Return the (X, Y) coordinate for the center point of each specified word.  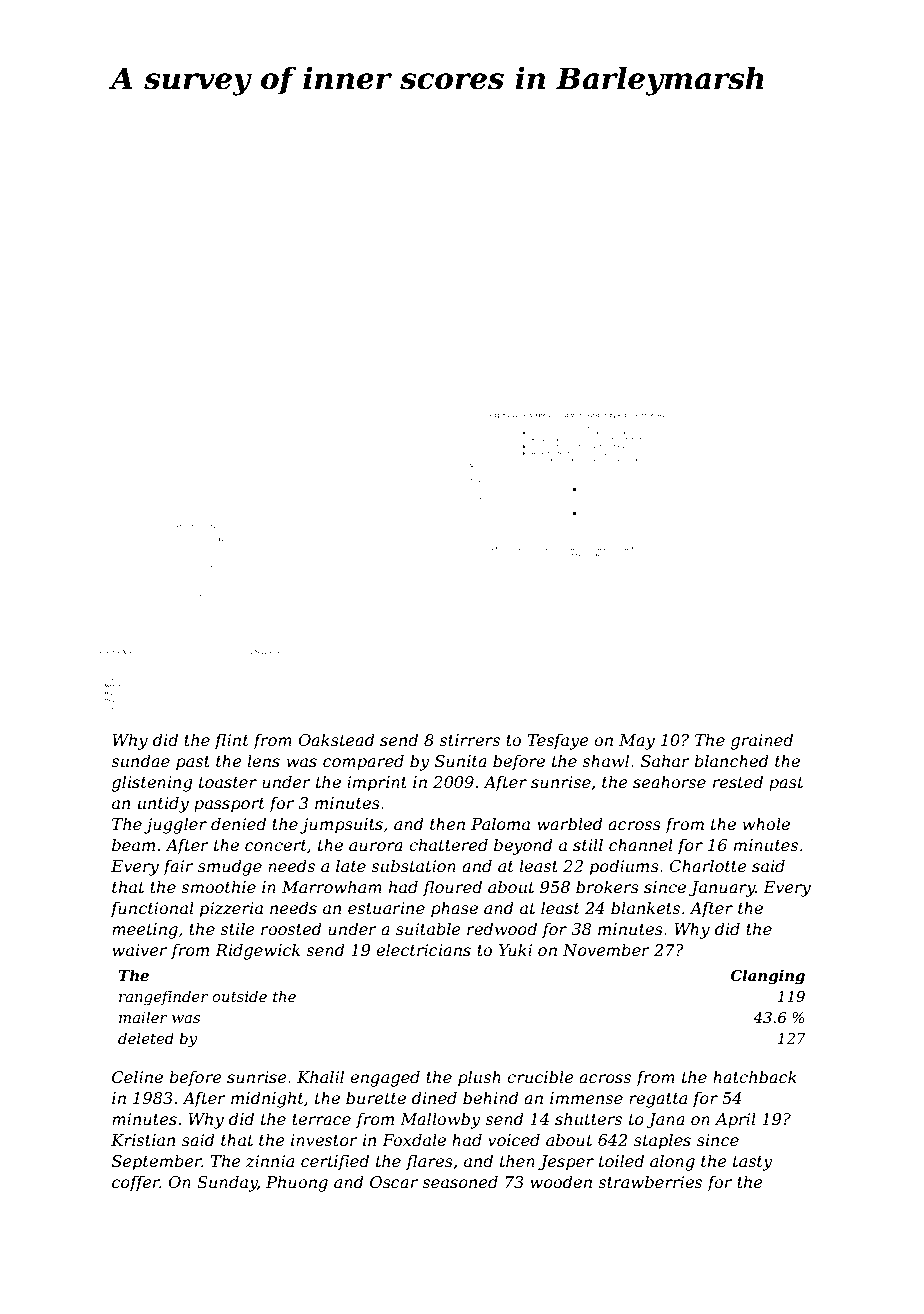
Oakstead (336, 739)
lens (263, 760)
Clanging (768, 977)
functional (152, 909)
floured (452, 888)
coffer (136, 1183)
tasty (752, 1163)
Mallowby (440, 1120)
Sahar (665, 760)
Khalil (320, 1076)
